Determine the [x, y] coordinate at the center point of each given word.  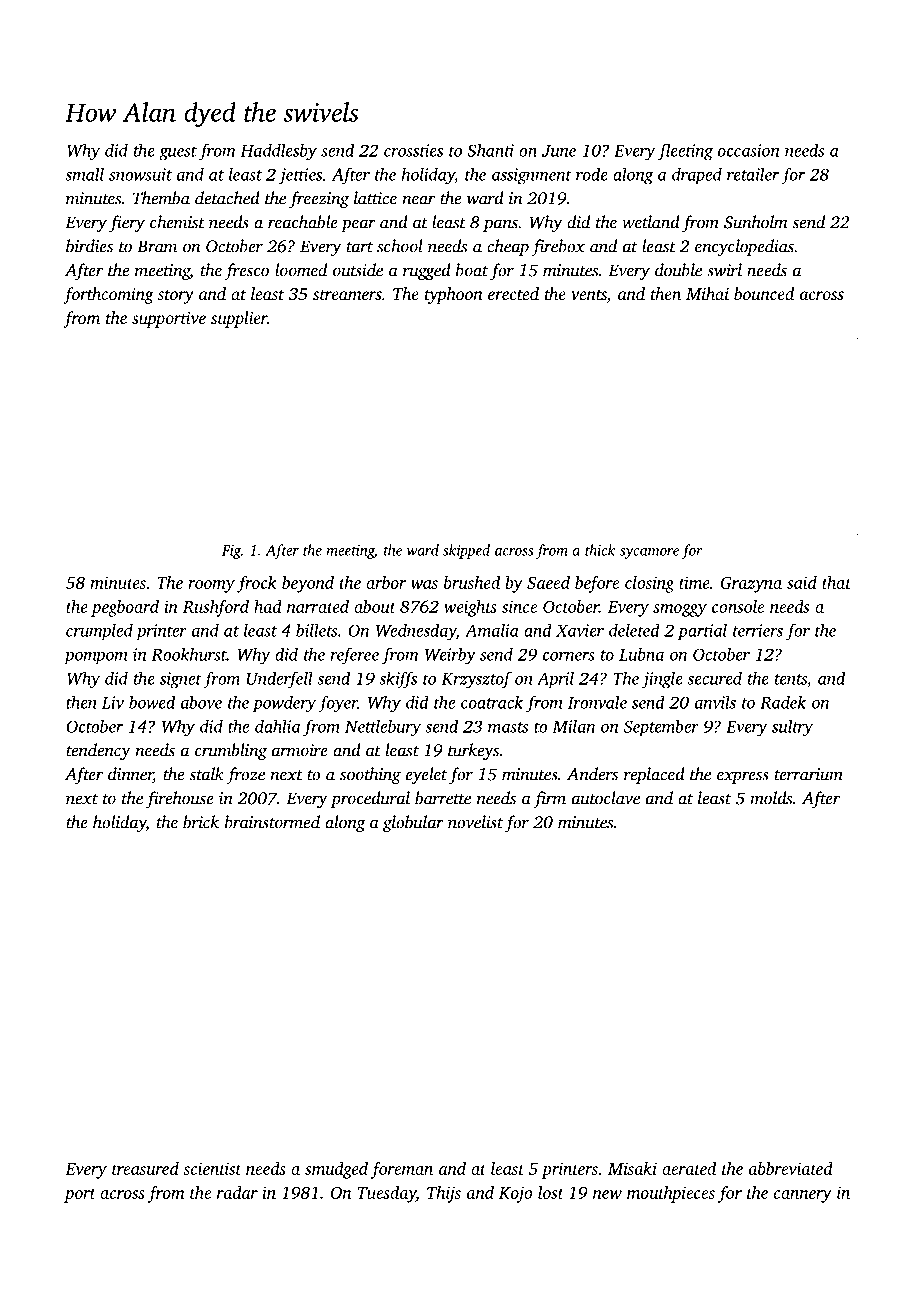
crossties [413, 150]
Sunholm [756, 222]
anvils [715, 702]
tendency [98, 751]
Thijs [444, 1194]
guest [178, 153]
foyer [338, 704]
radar [237, 1192]
